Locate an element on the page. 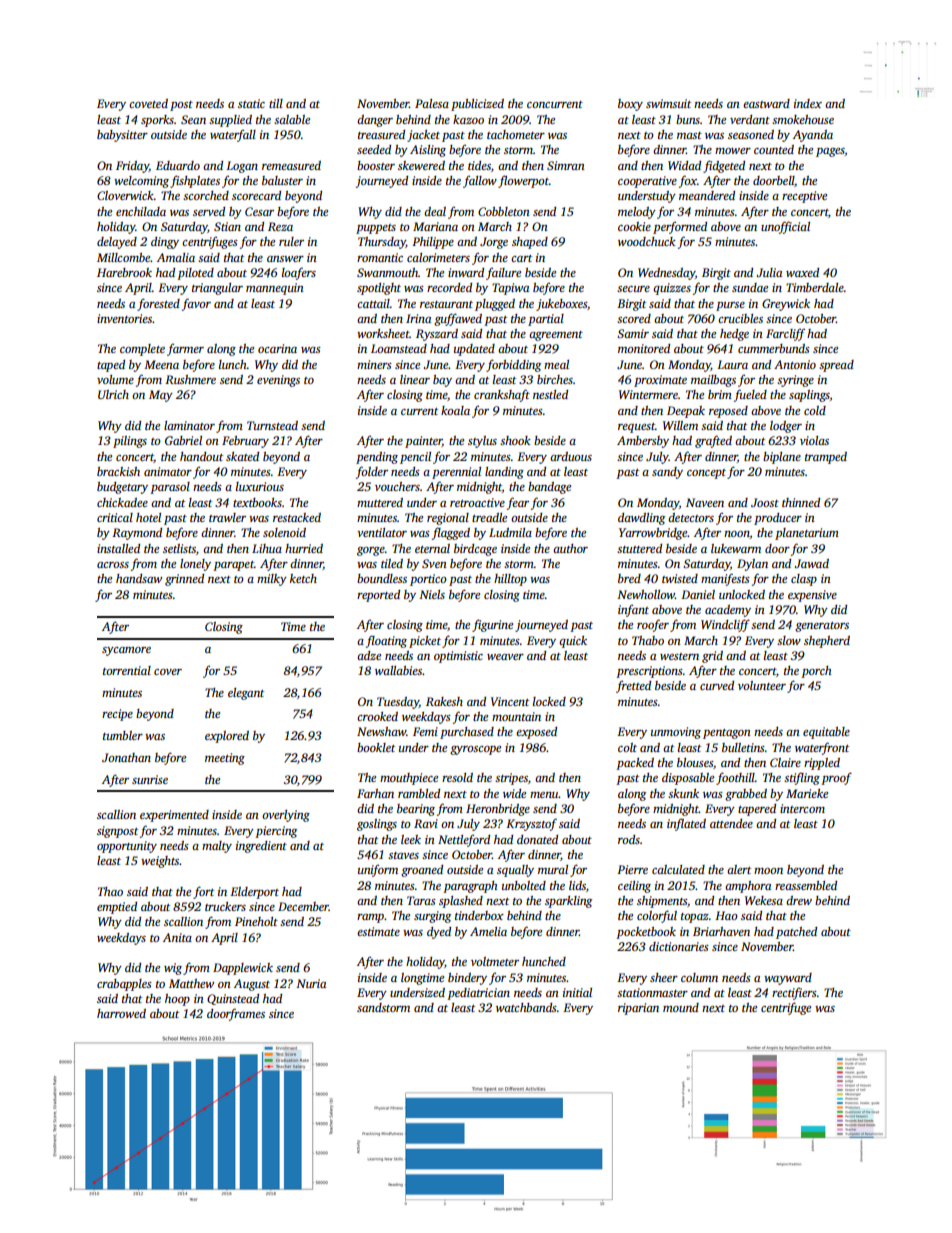 The width and height of the page is (952, 1233). nestled is located at coordinates (550, 394).
